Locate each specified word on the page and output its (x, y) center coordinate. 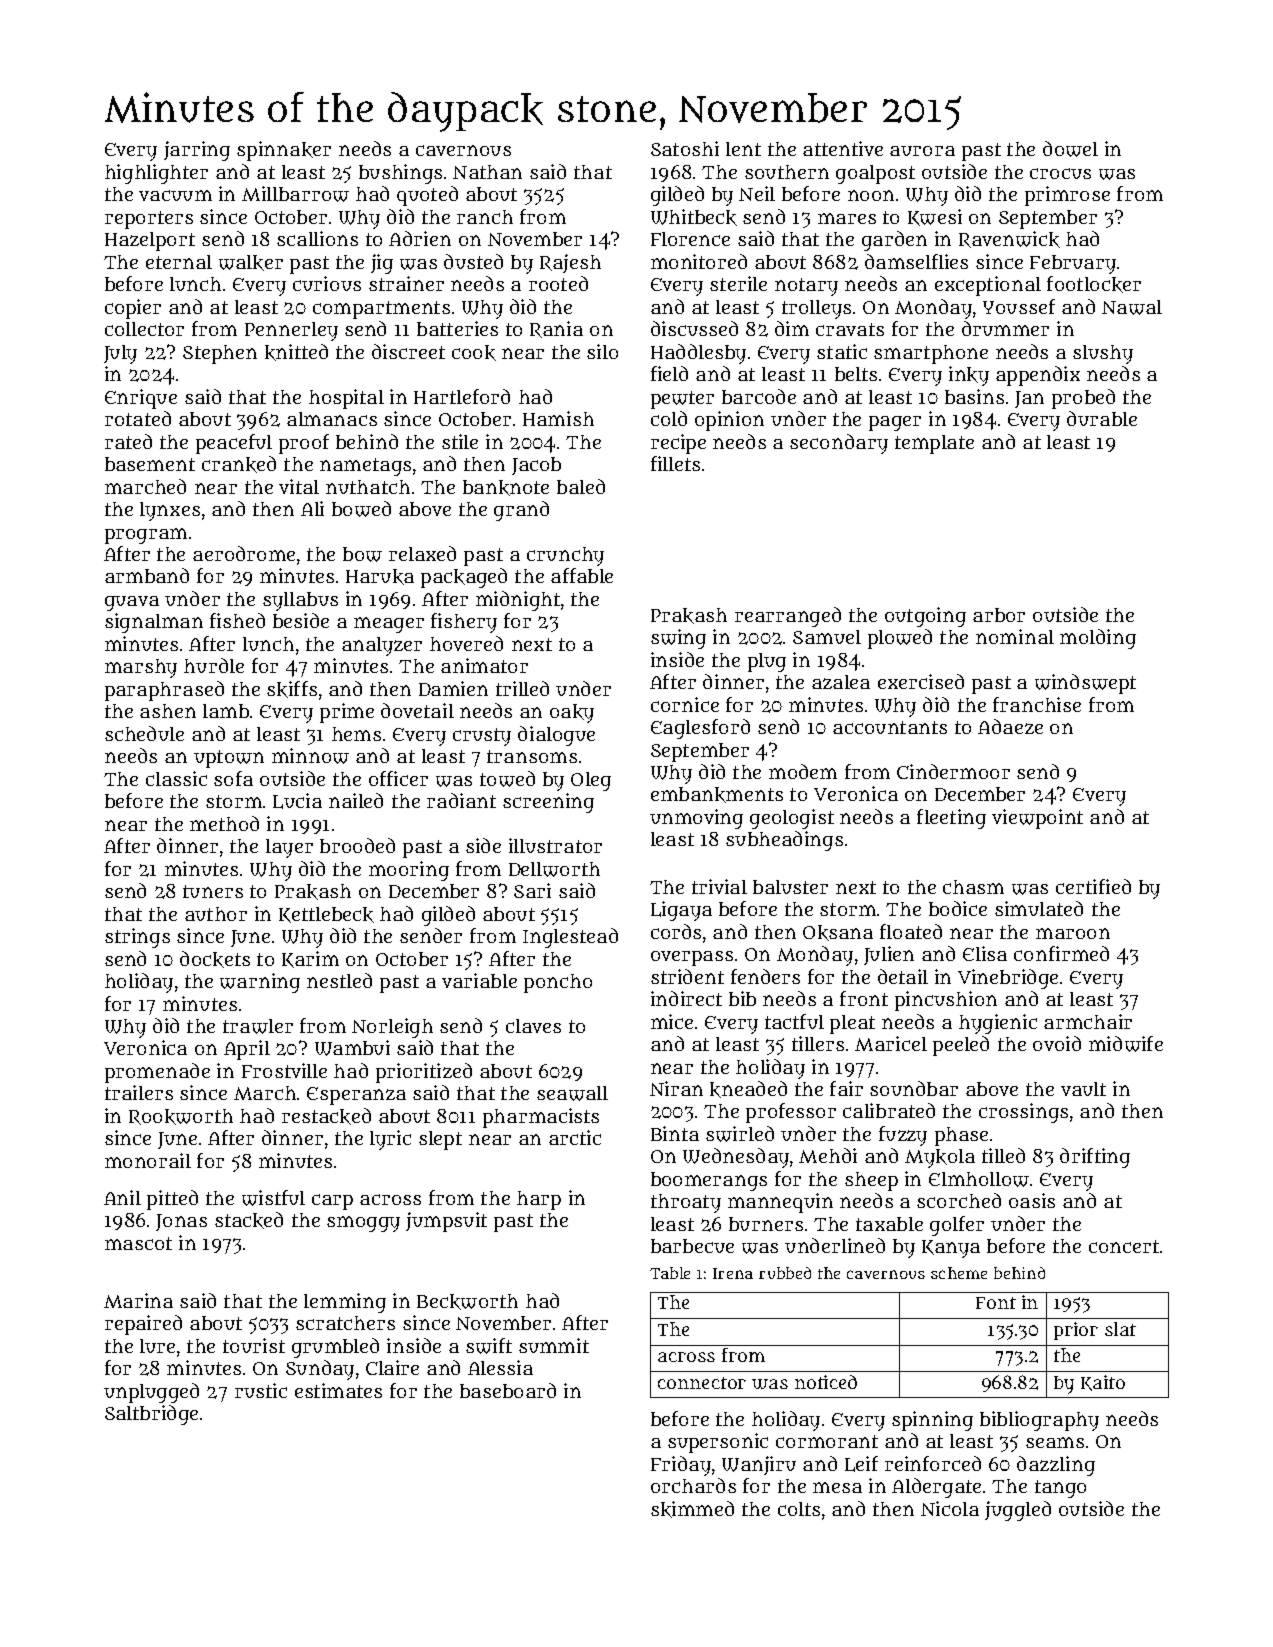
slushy (1103, 354)
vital (299, 486)
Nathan (487, 172)
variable (479, 980)
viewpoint (1037, 819)
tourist (254, 1345)
